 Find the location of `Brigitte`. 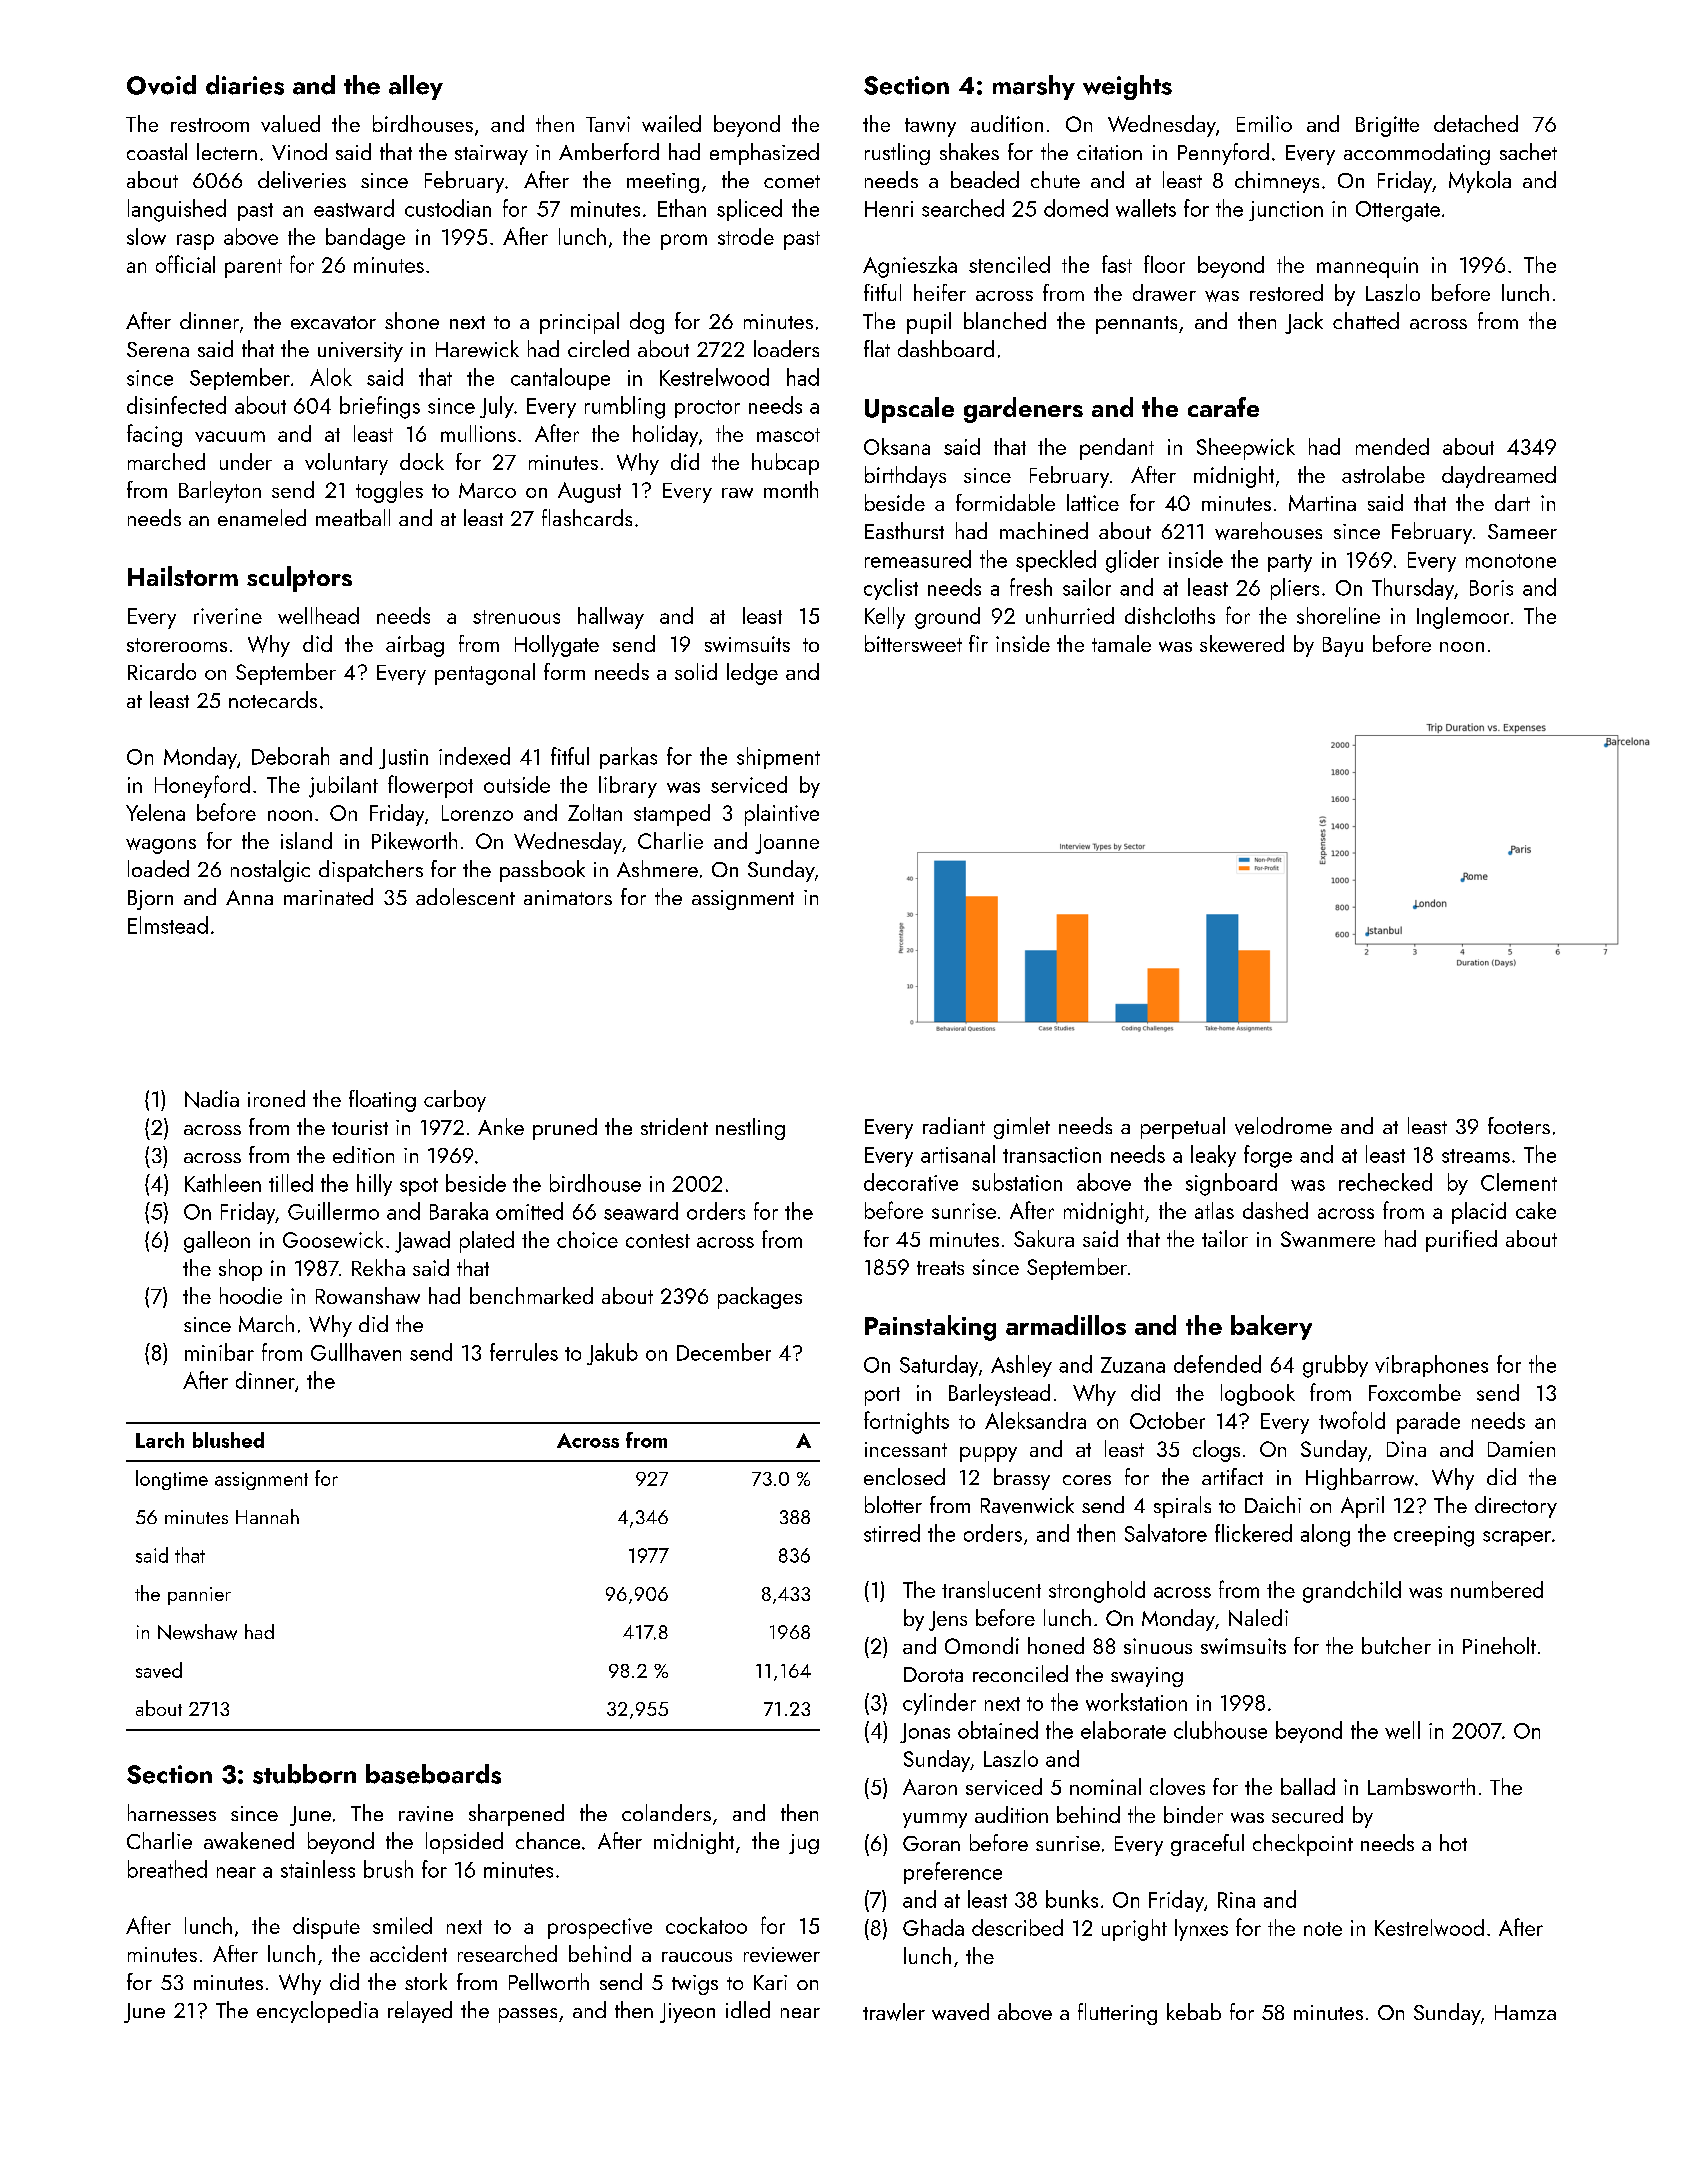

Brigitte is located at coordinates (1387, 126).
